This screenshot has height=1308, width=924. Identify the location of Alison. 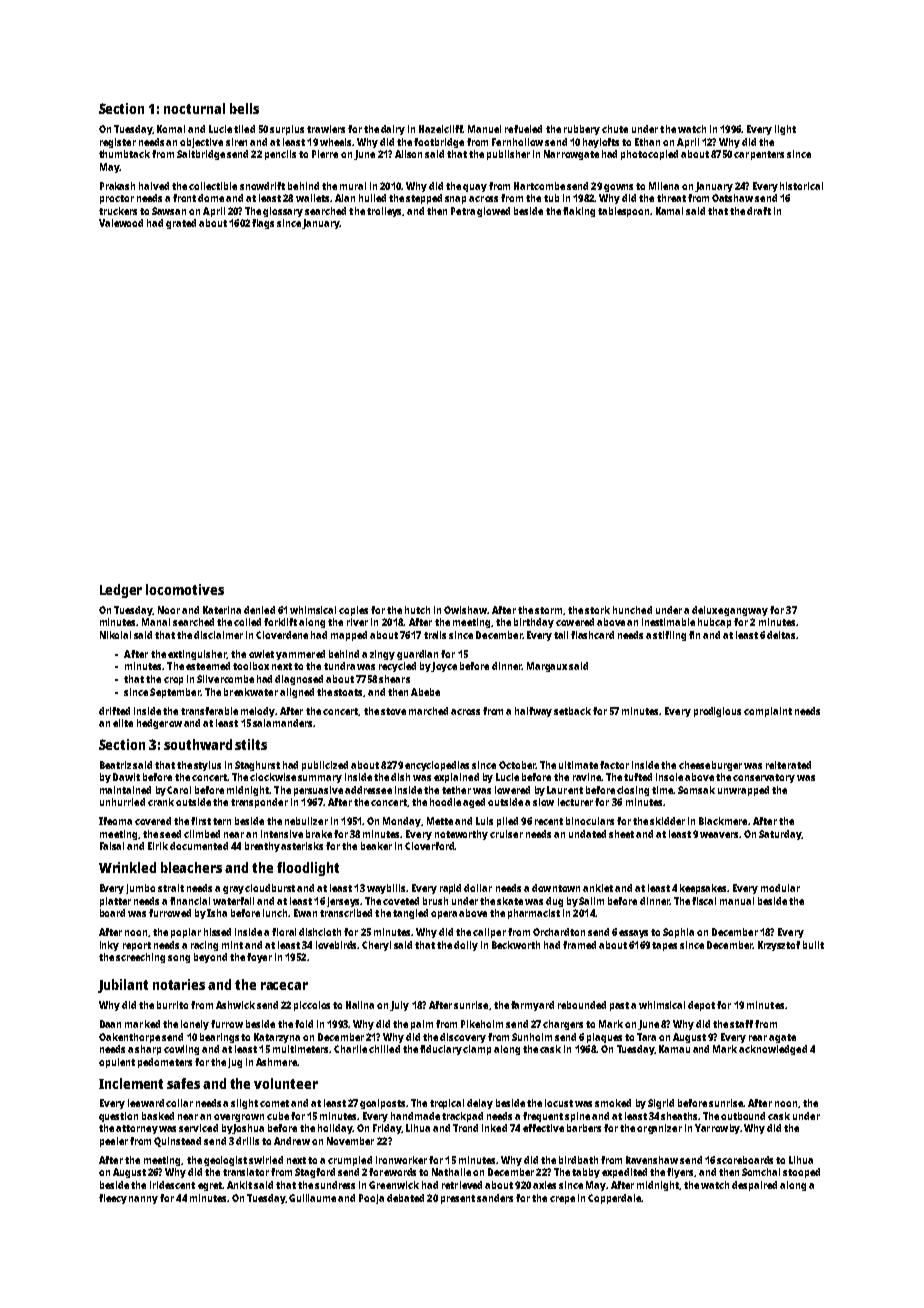
(408, 154).
